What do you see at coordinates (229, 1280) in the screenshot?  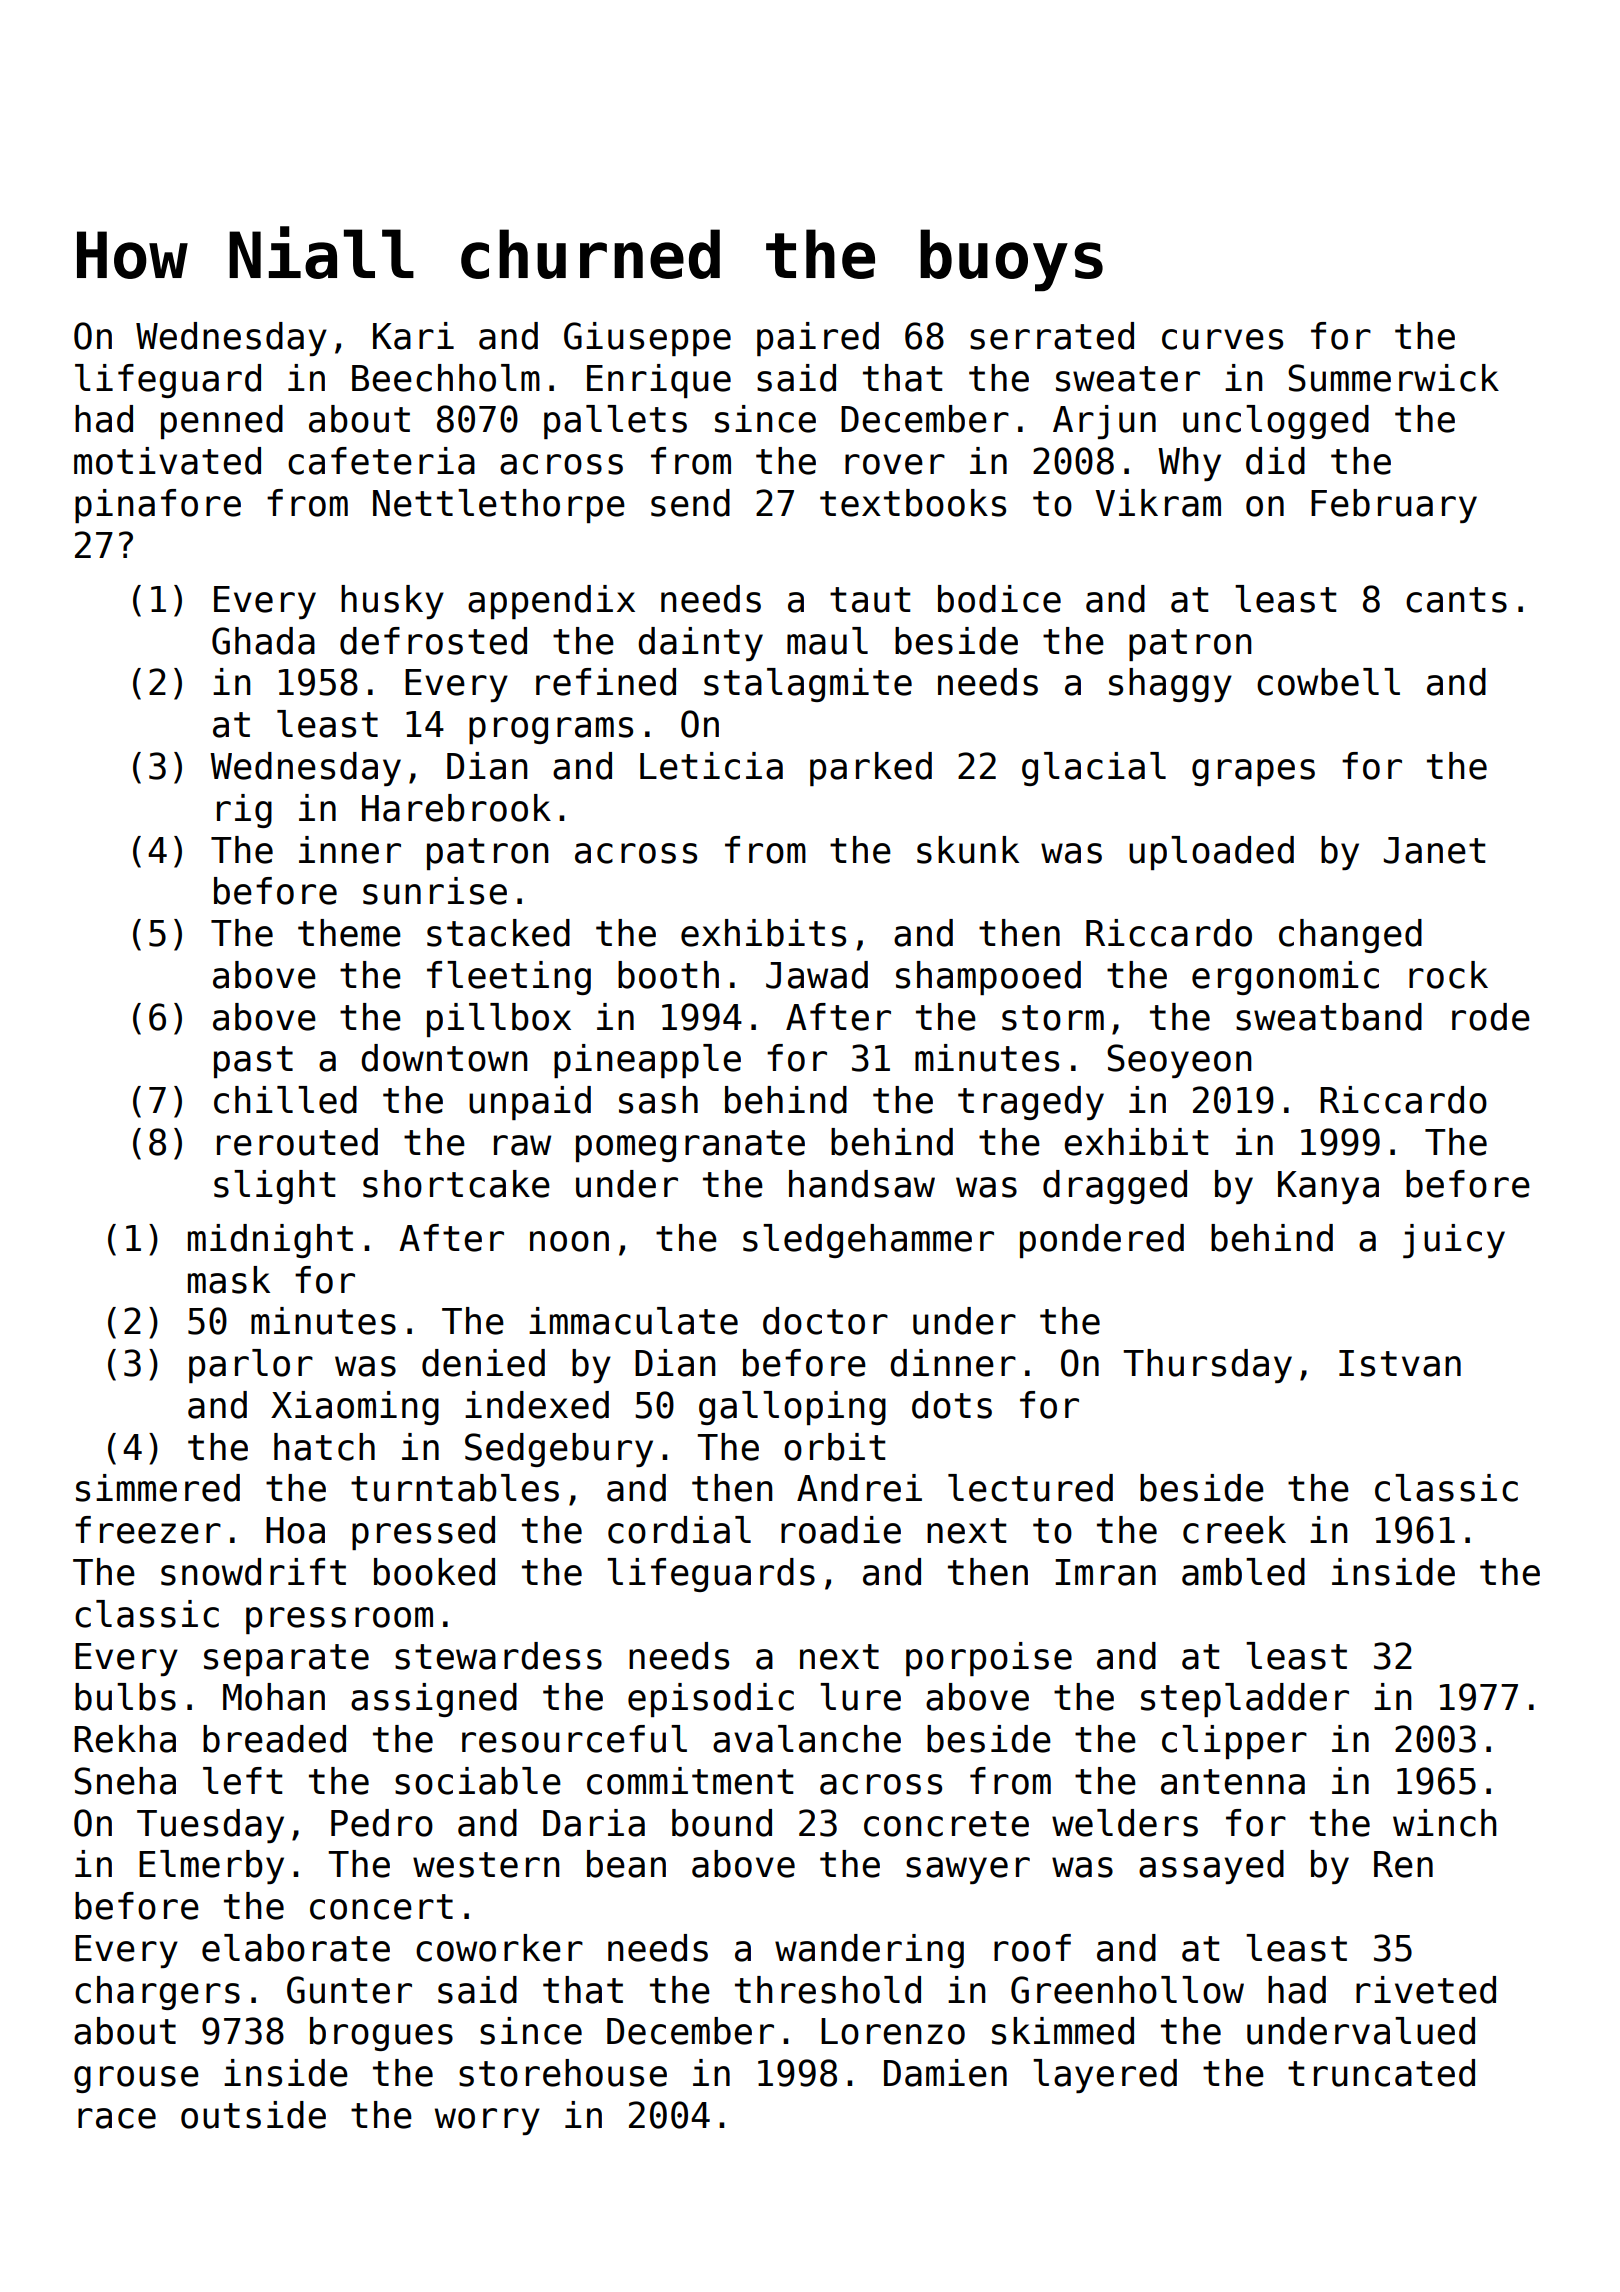 I see `mask` at bounding box center [229, 1280].
